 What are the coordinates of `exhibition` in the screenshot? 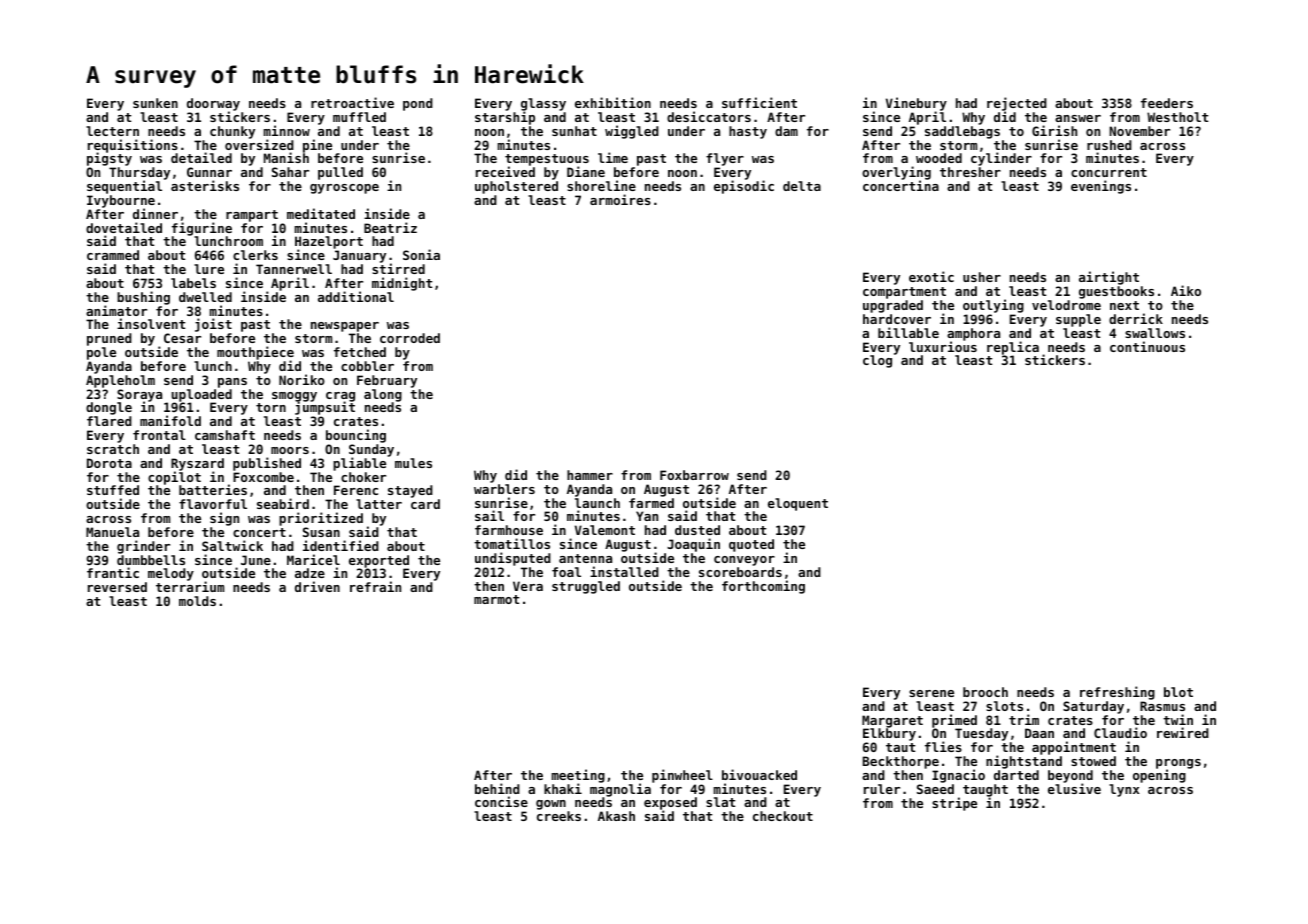 It's located at (613, 102).
